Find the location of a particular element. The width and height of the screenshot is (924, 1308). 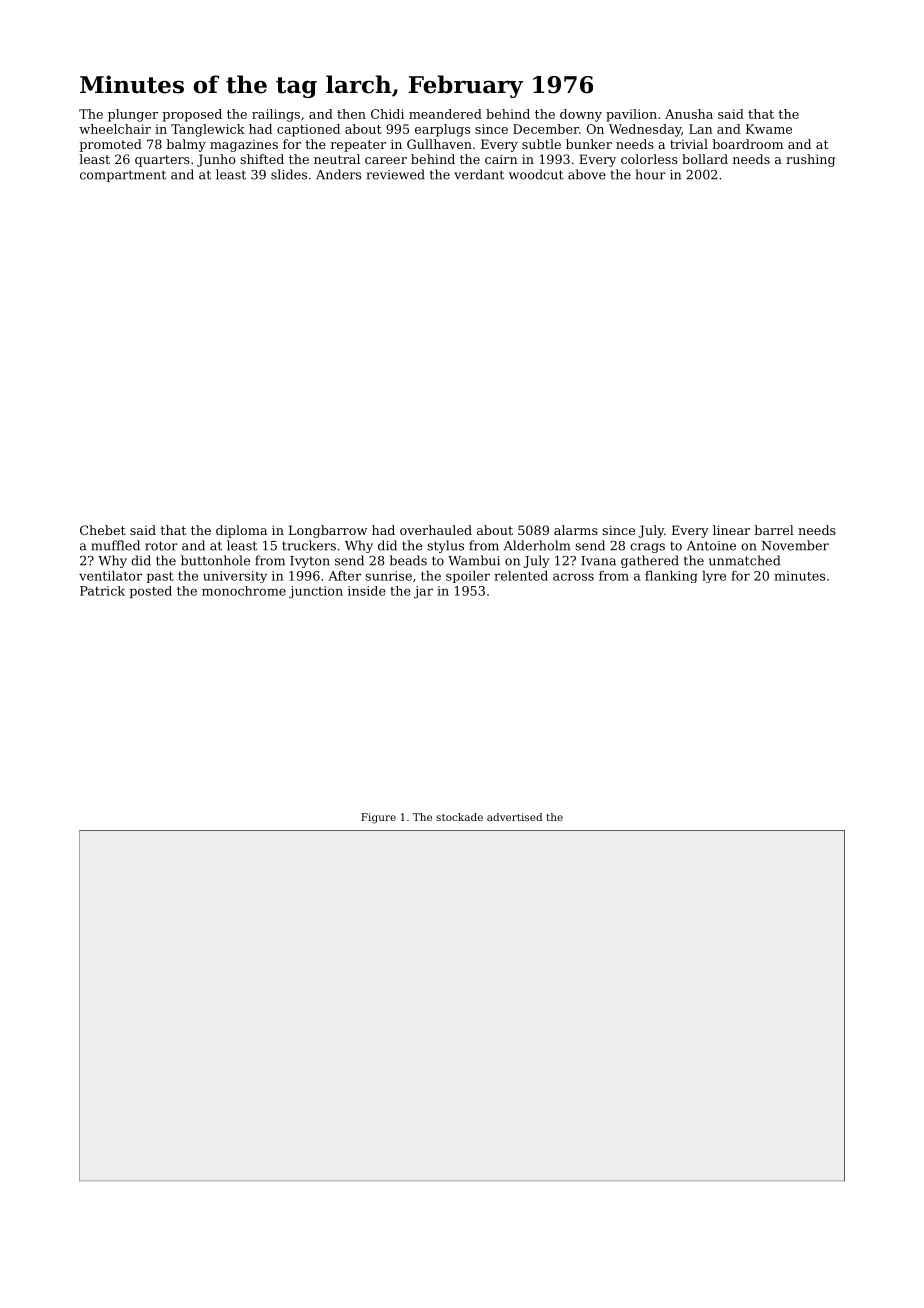

advertised is located at coordinates (514, 817).
